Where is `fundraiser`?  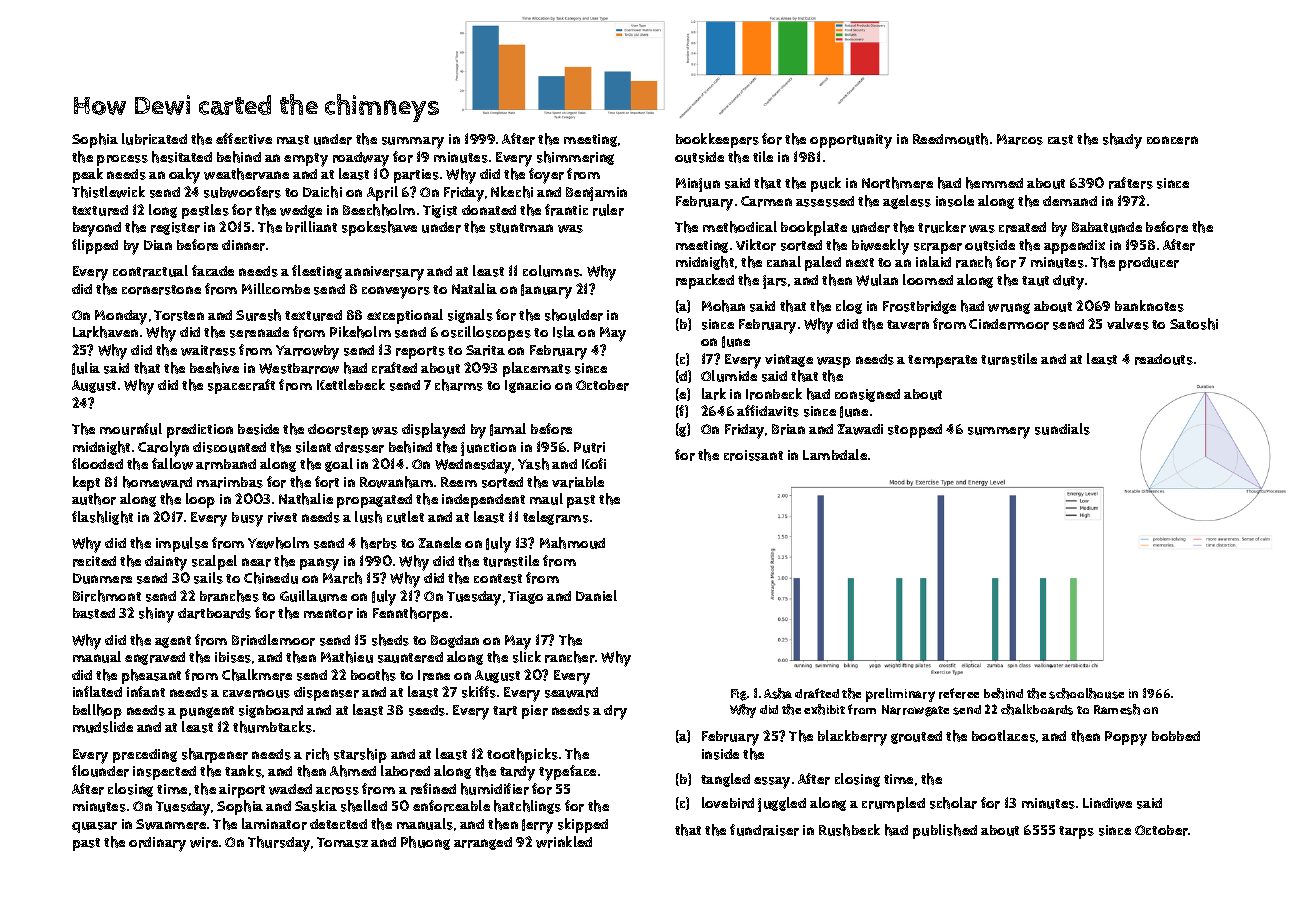
fundraiser is located at coordinates (764, 830).
